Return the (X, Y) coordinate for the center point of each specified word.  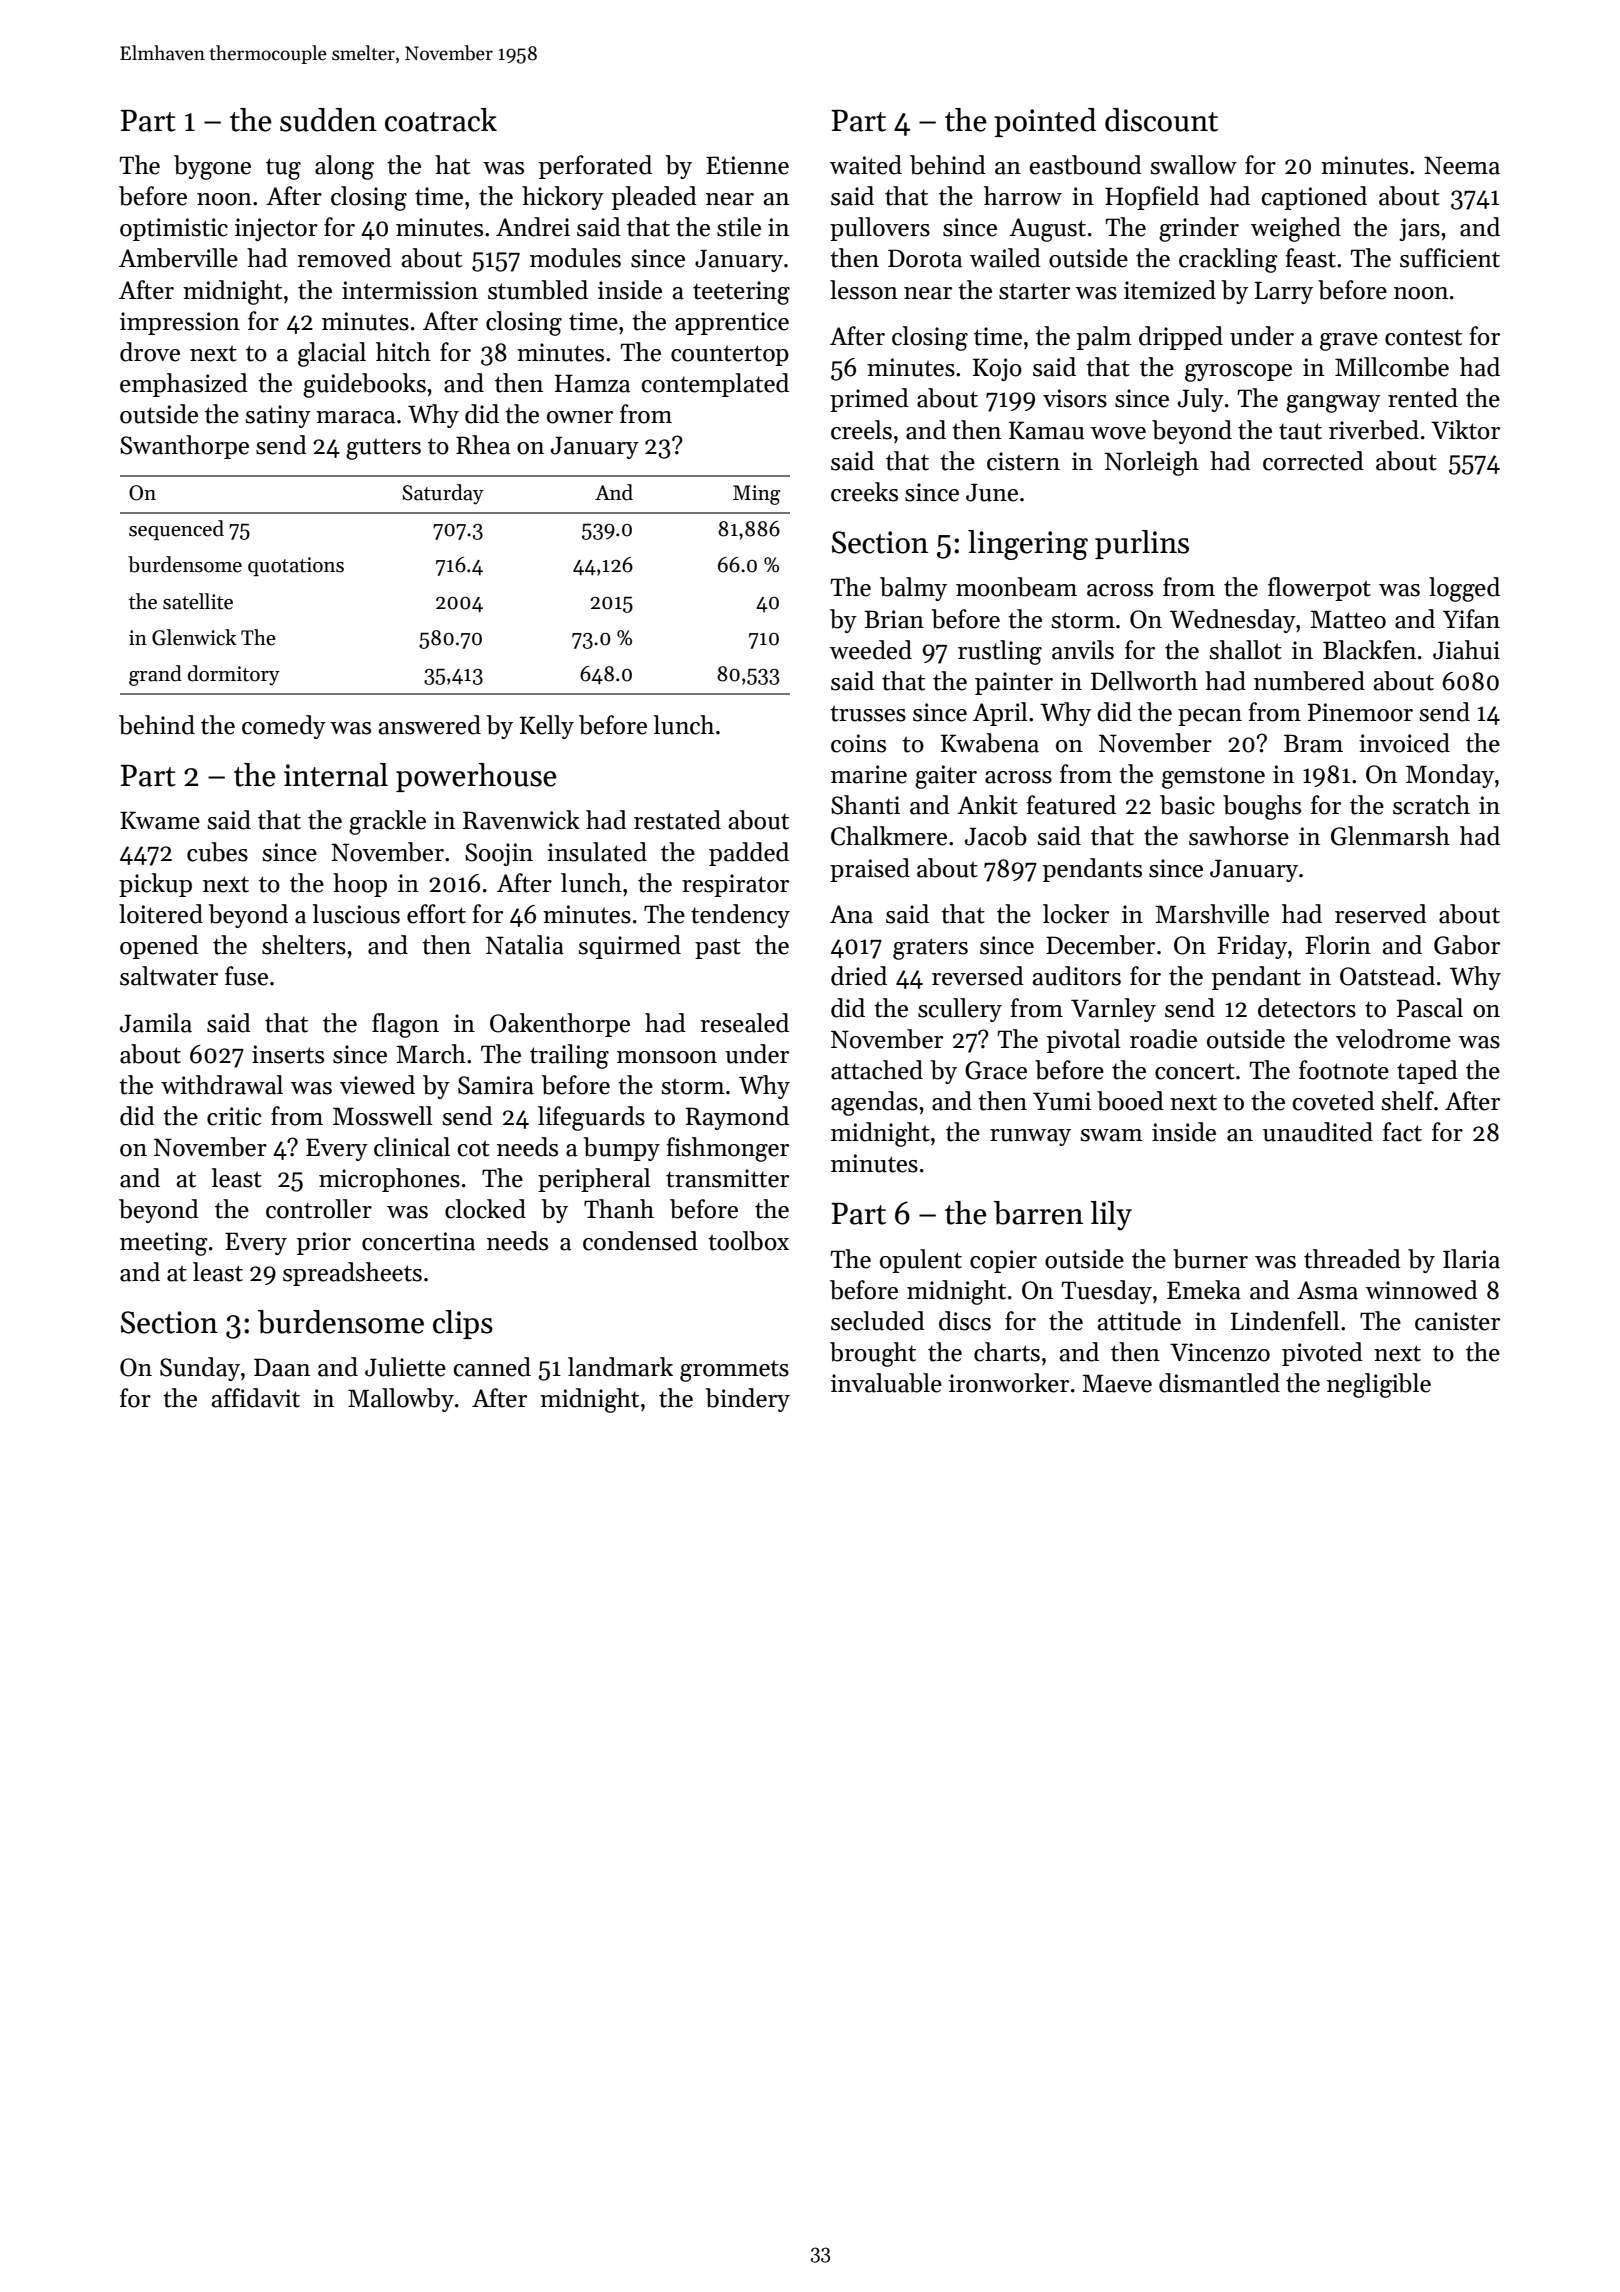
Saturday (443, 494)
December (1100, 945)
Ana (851, 914)
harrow (1023, 196)
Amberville (178, 258)
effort (436, 914)
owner (580, 417)
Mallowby (401, 1400)
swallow (1193, 165)
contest (1423, 337)
